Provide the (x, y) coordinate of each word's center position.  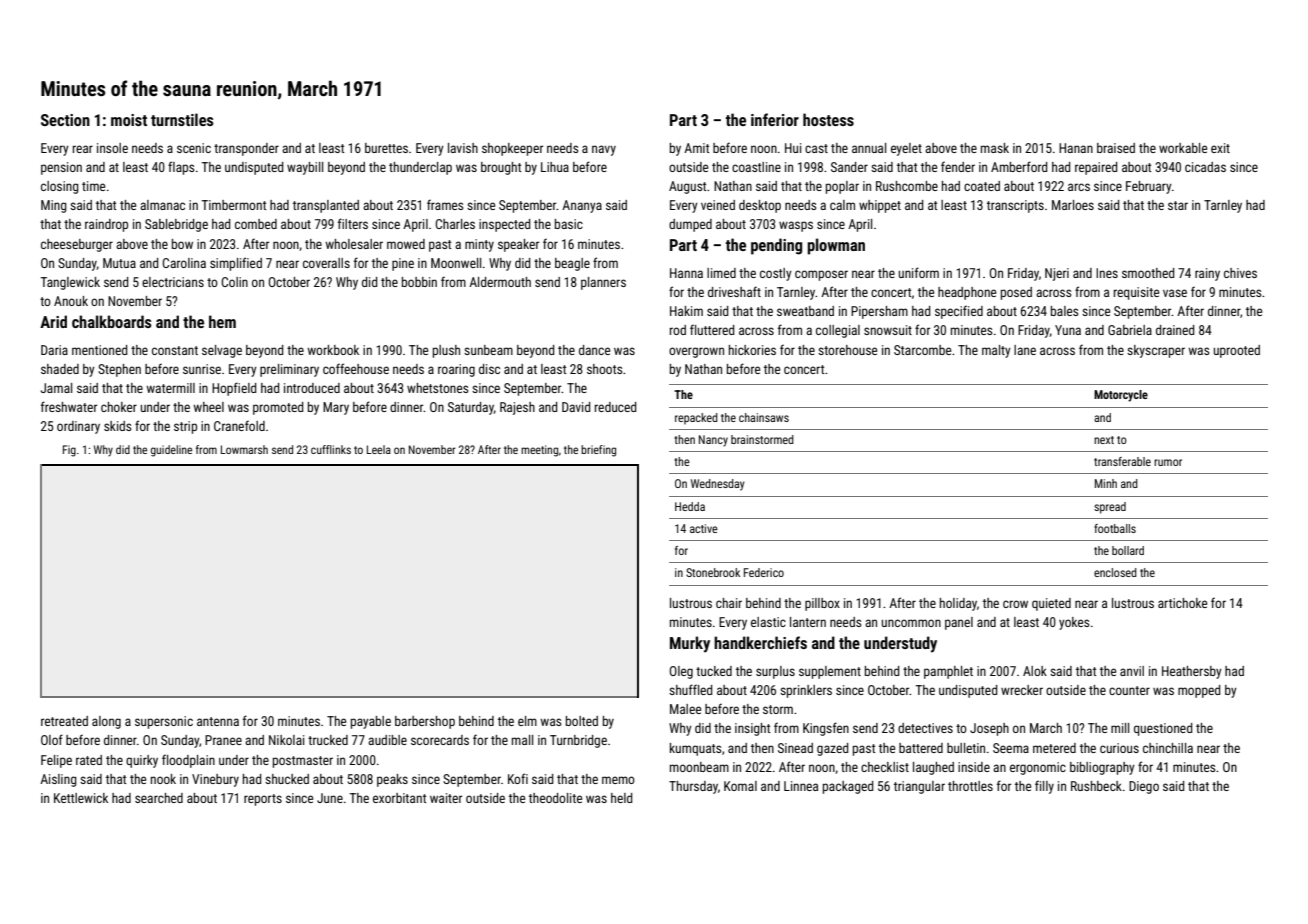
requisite (1136, 293)
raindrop (106, 225)
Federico (764, 572)
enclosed (1115, 572)
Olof (52, 739)
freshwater (69, 406)
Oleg (681, 672)
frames (445, 204)
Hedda (690, 506)
